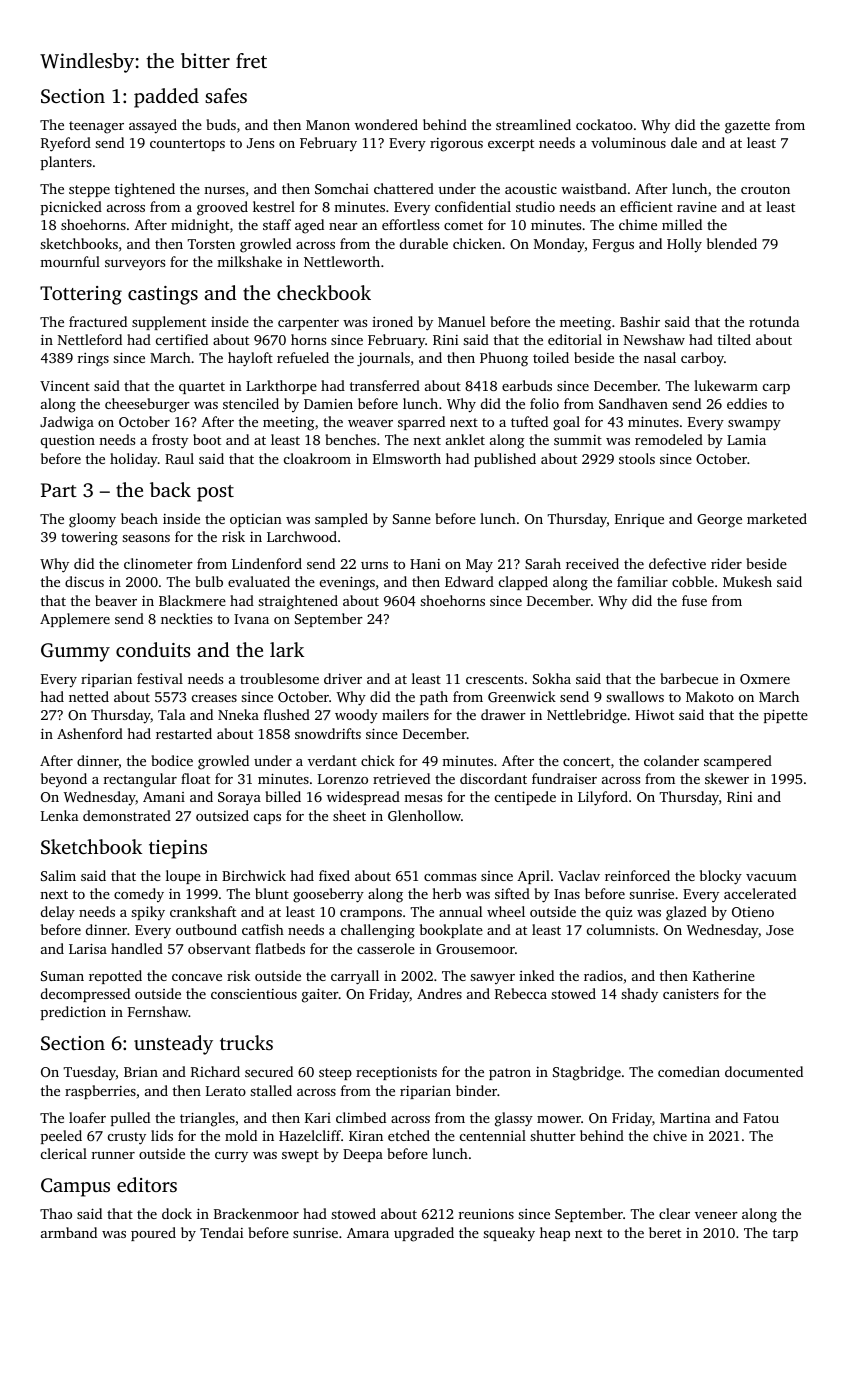 This screenshot has width=849, height=1400. Describe the element at coordinates (134, 460) in the screenshot. I see `holiday` at that location.
